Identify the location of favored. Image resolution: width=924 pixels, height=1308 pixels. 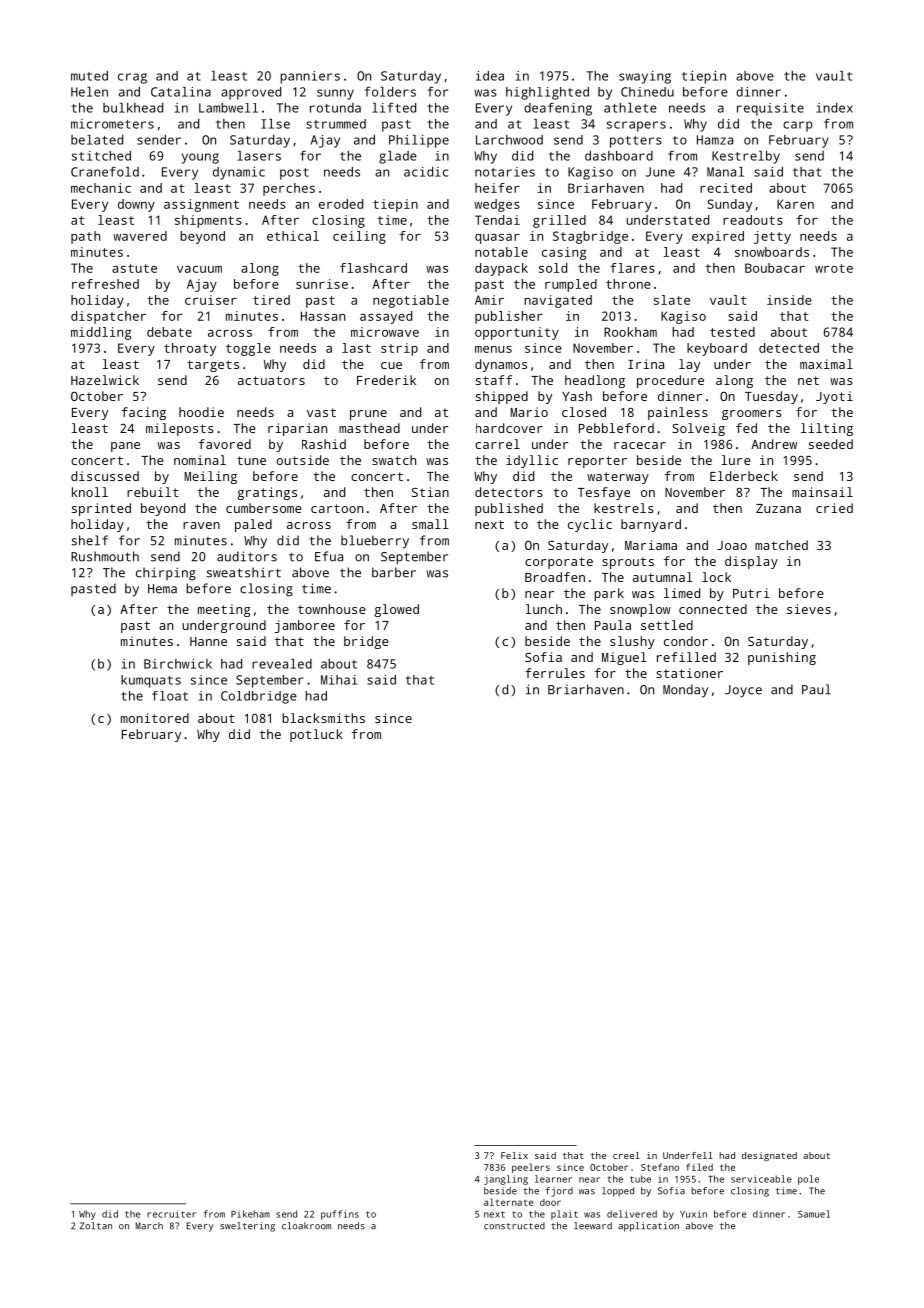
(225, 444).
